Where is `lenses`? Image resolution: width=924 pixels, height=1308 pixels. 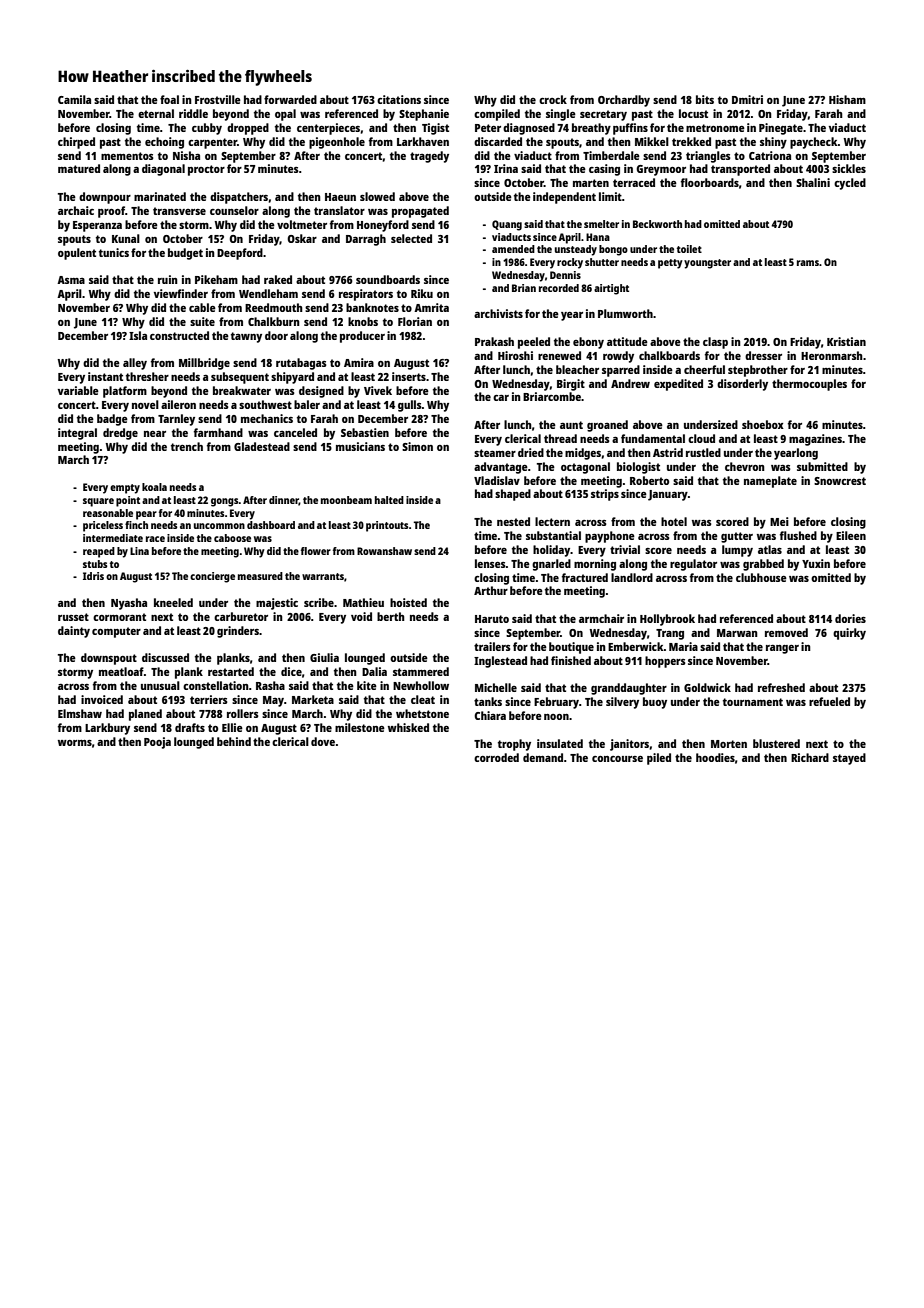 lenses is located at coordinates (490, 563).
